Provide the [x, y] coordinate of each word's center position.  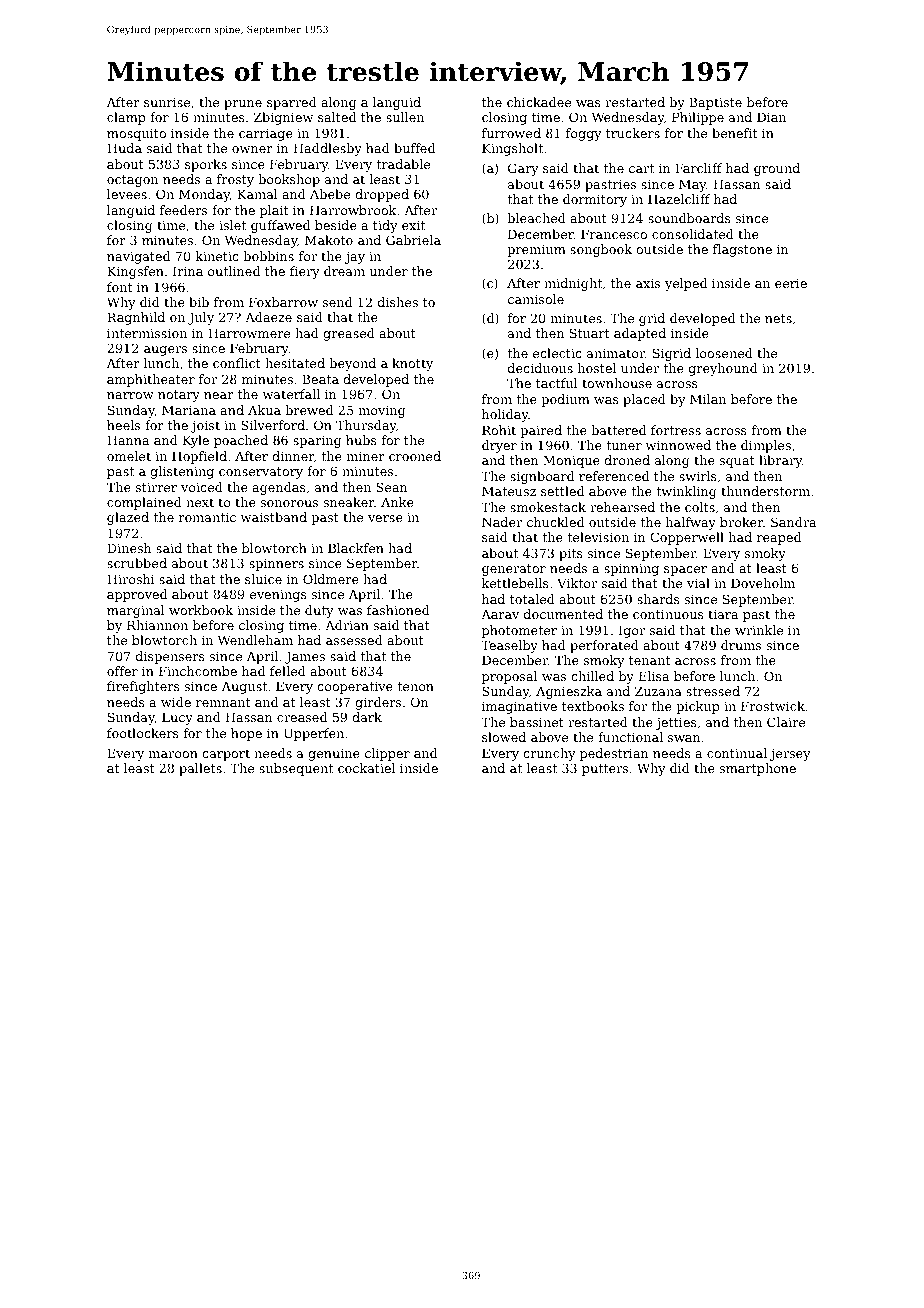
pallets [200, 769]
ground [777, 169]
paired [541, 431]
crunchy [549, 754]
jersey [790, 754]
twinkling [687, 492]
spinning [631, 569]
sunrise [167, 102]
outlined [234, 271]
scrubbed [137, 563]
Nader [502, 522]
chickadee [539, 102]
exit [413, 225]
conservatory [261, 473]
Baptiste [715, 103]
